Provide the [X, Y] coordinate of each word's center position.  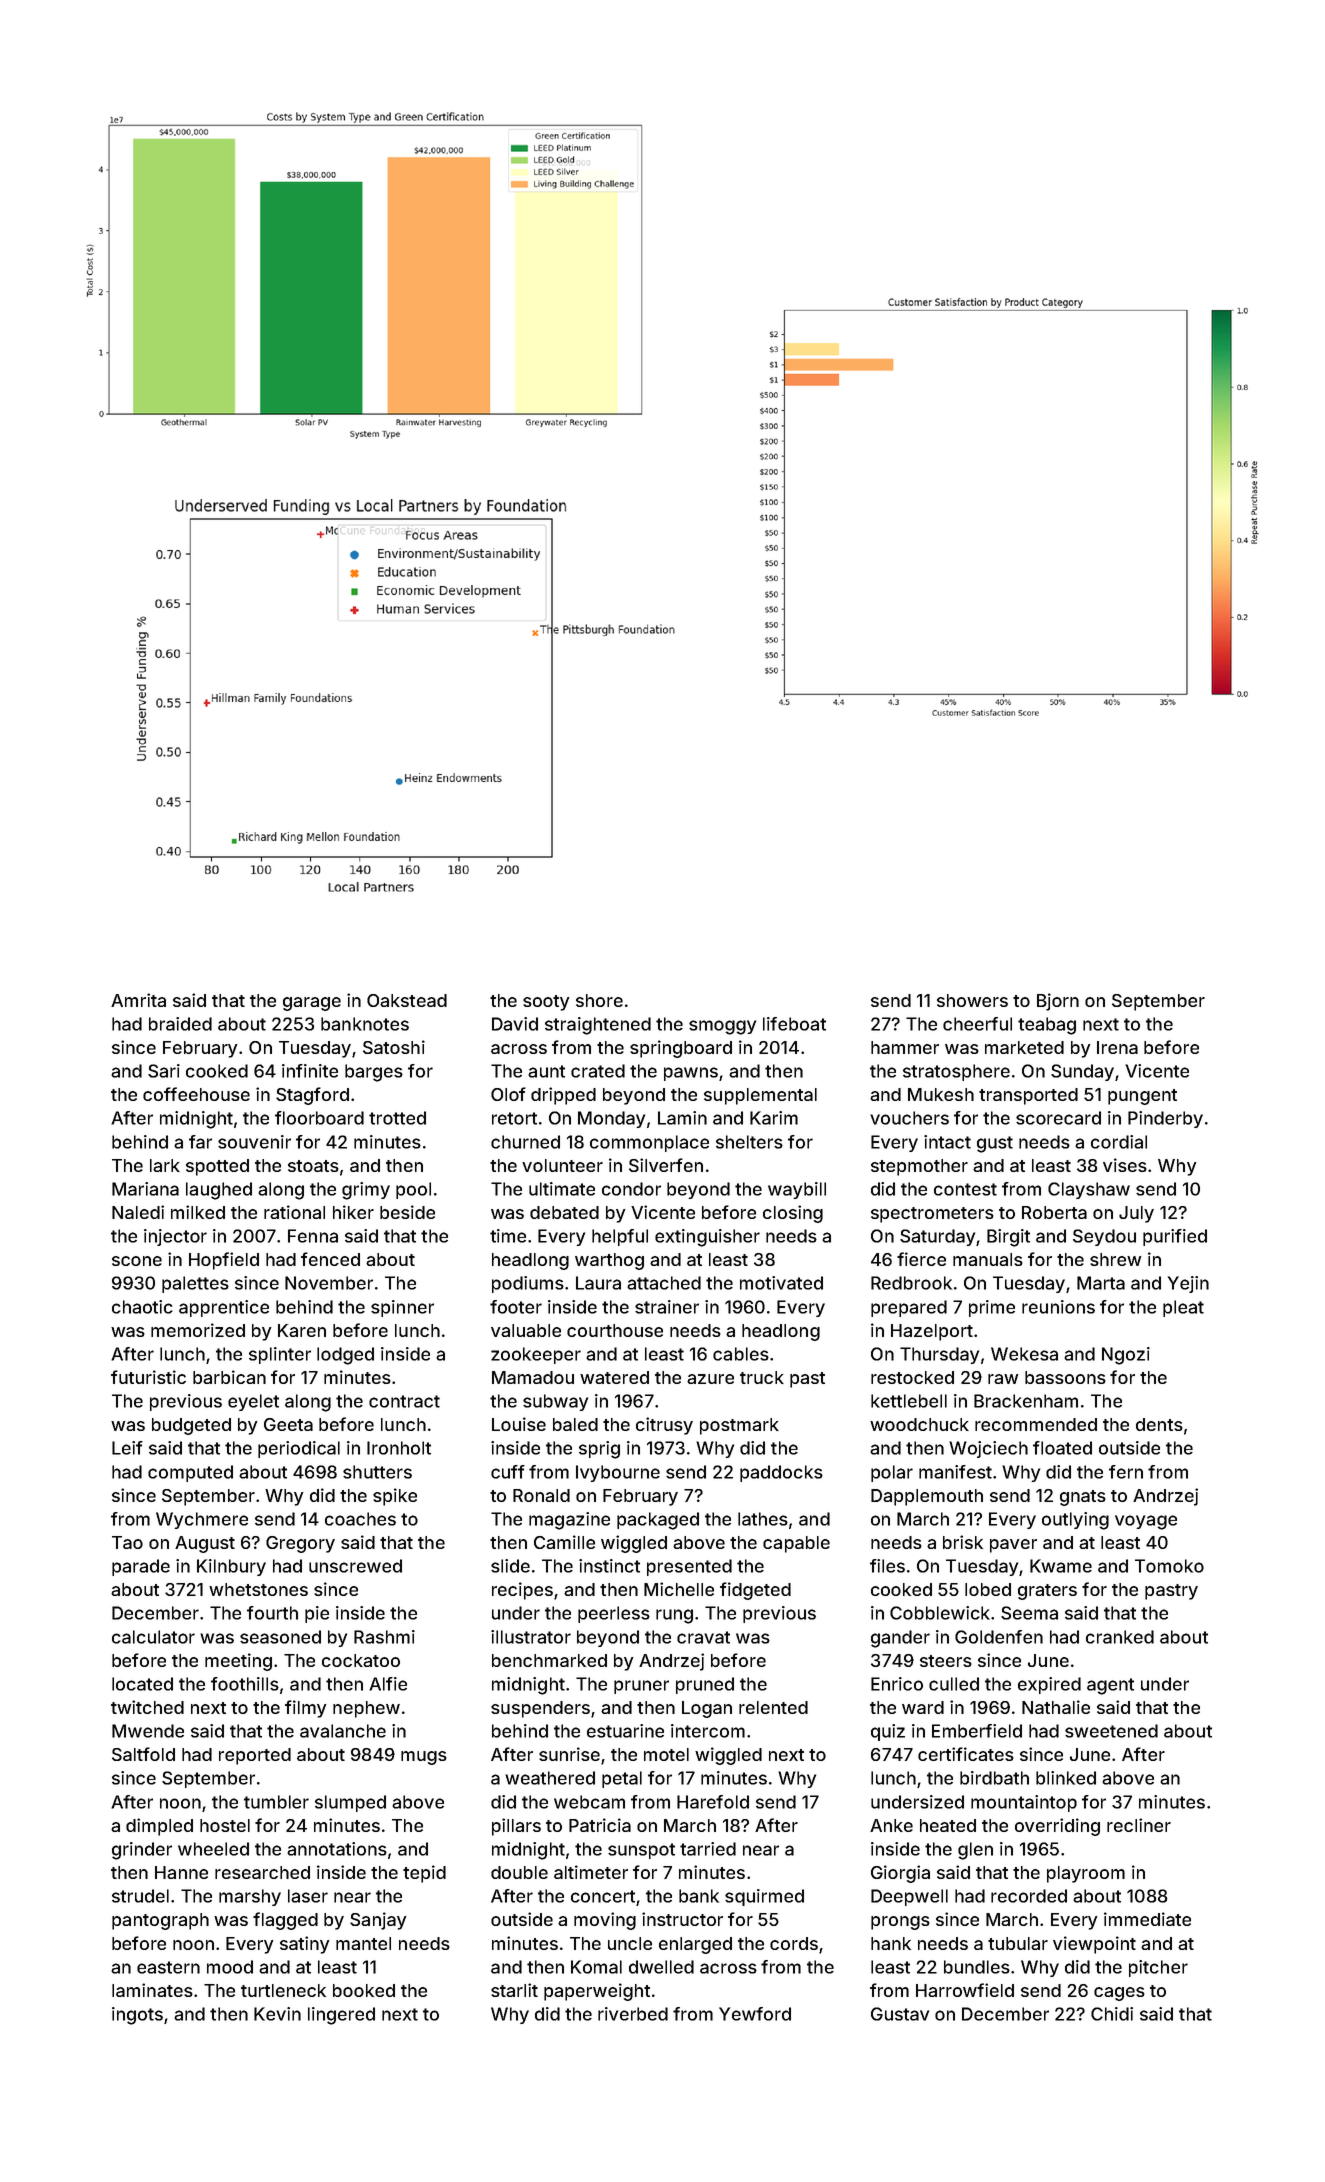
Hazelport [932, 1332]
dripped [563, 1096]
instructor [682, 1919]
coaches [360, 1519]
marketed [1024, 1047]
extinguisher [707, 1238]
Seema [1029, 1613]
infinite [310, 1071]
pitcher [1158, 1968]
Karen [302, 1330]
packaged [658, 1521]
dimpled [159, 1827]
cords [794, 1943]
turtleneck [283, 1990]
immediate [1147, 1919]
